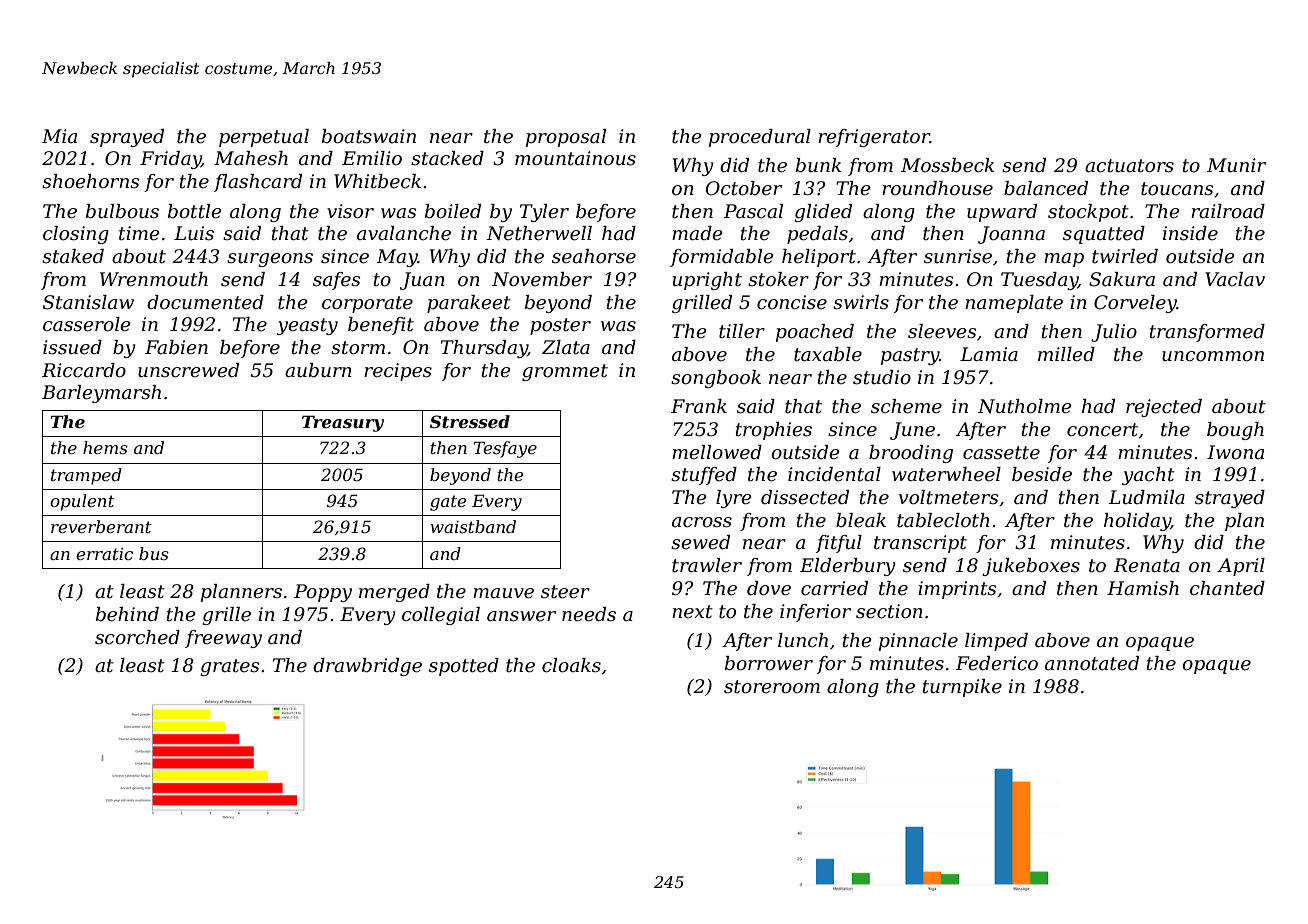 The height and width of the screenshot is (924, 1308). What do you see at coordinates (1129, 166) in the screenshot?
I see `actuators` at bounding box center [1129, 166].
